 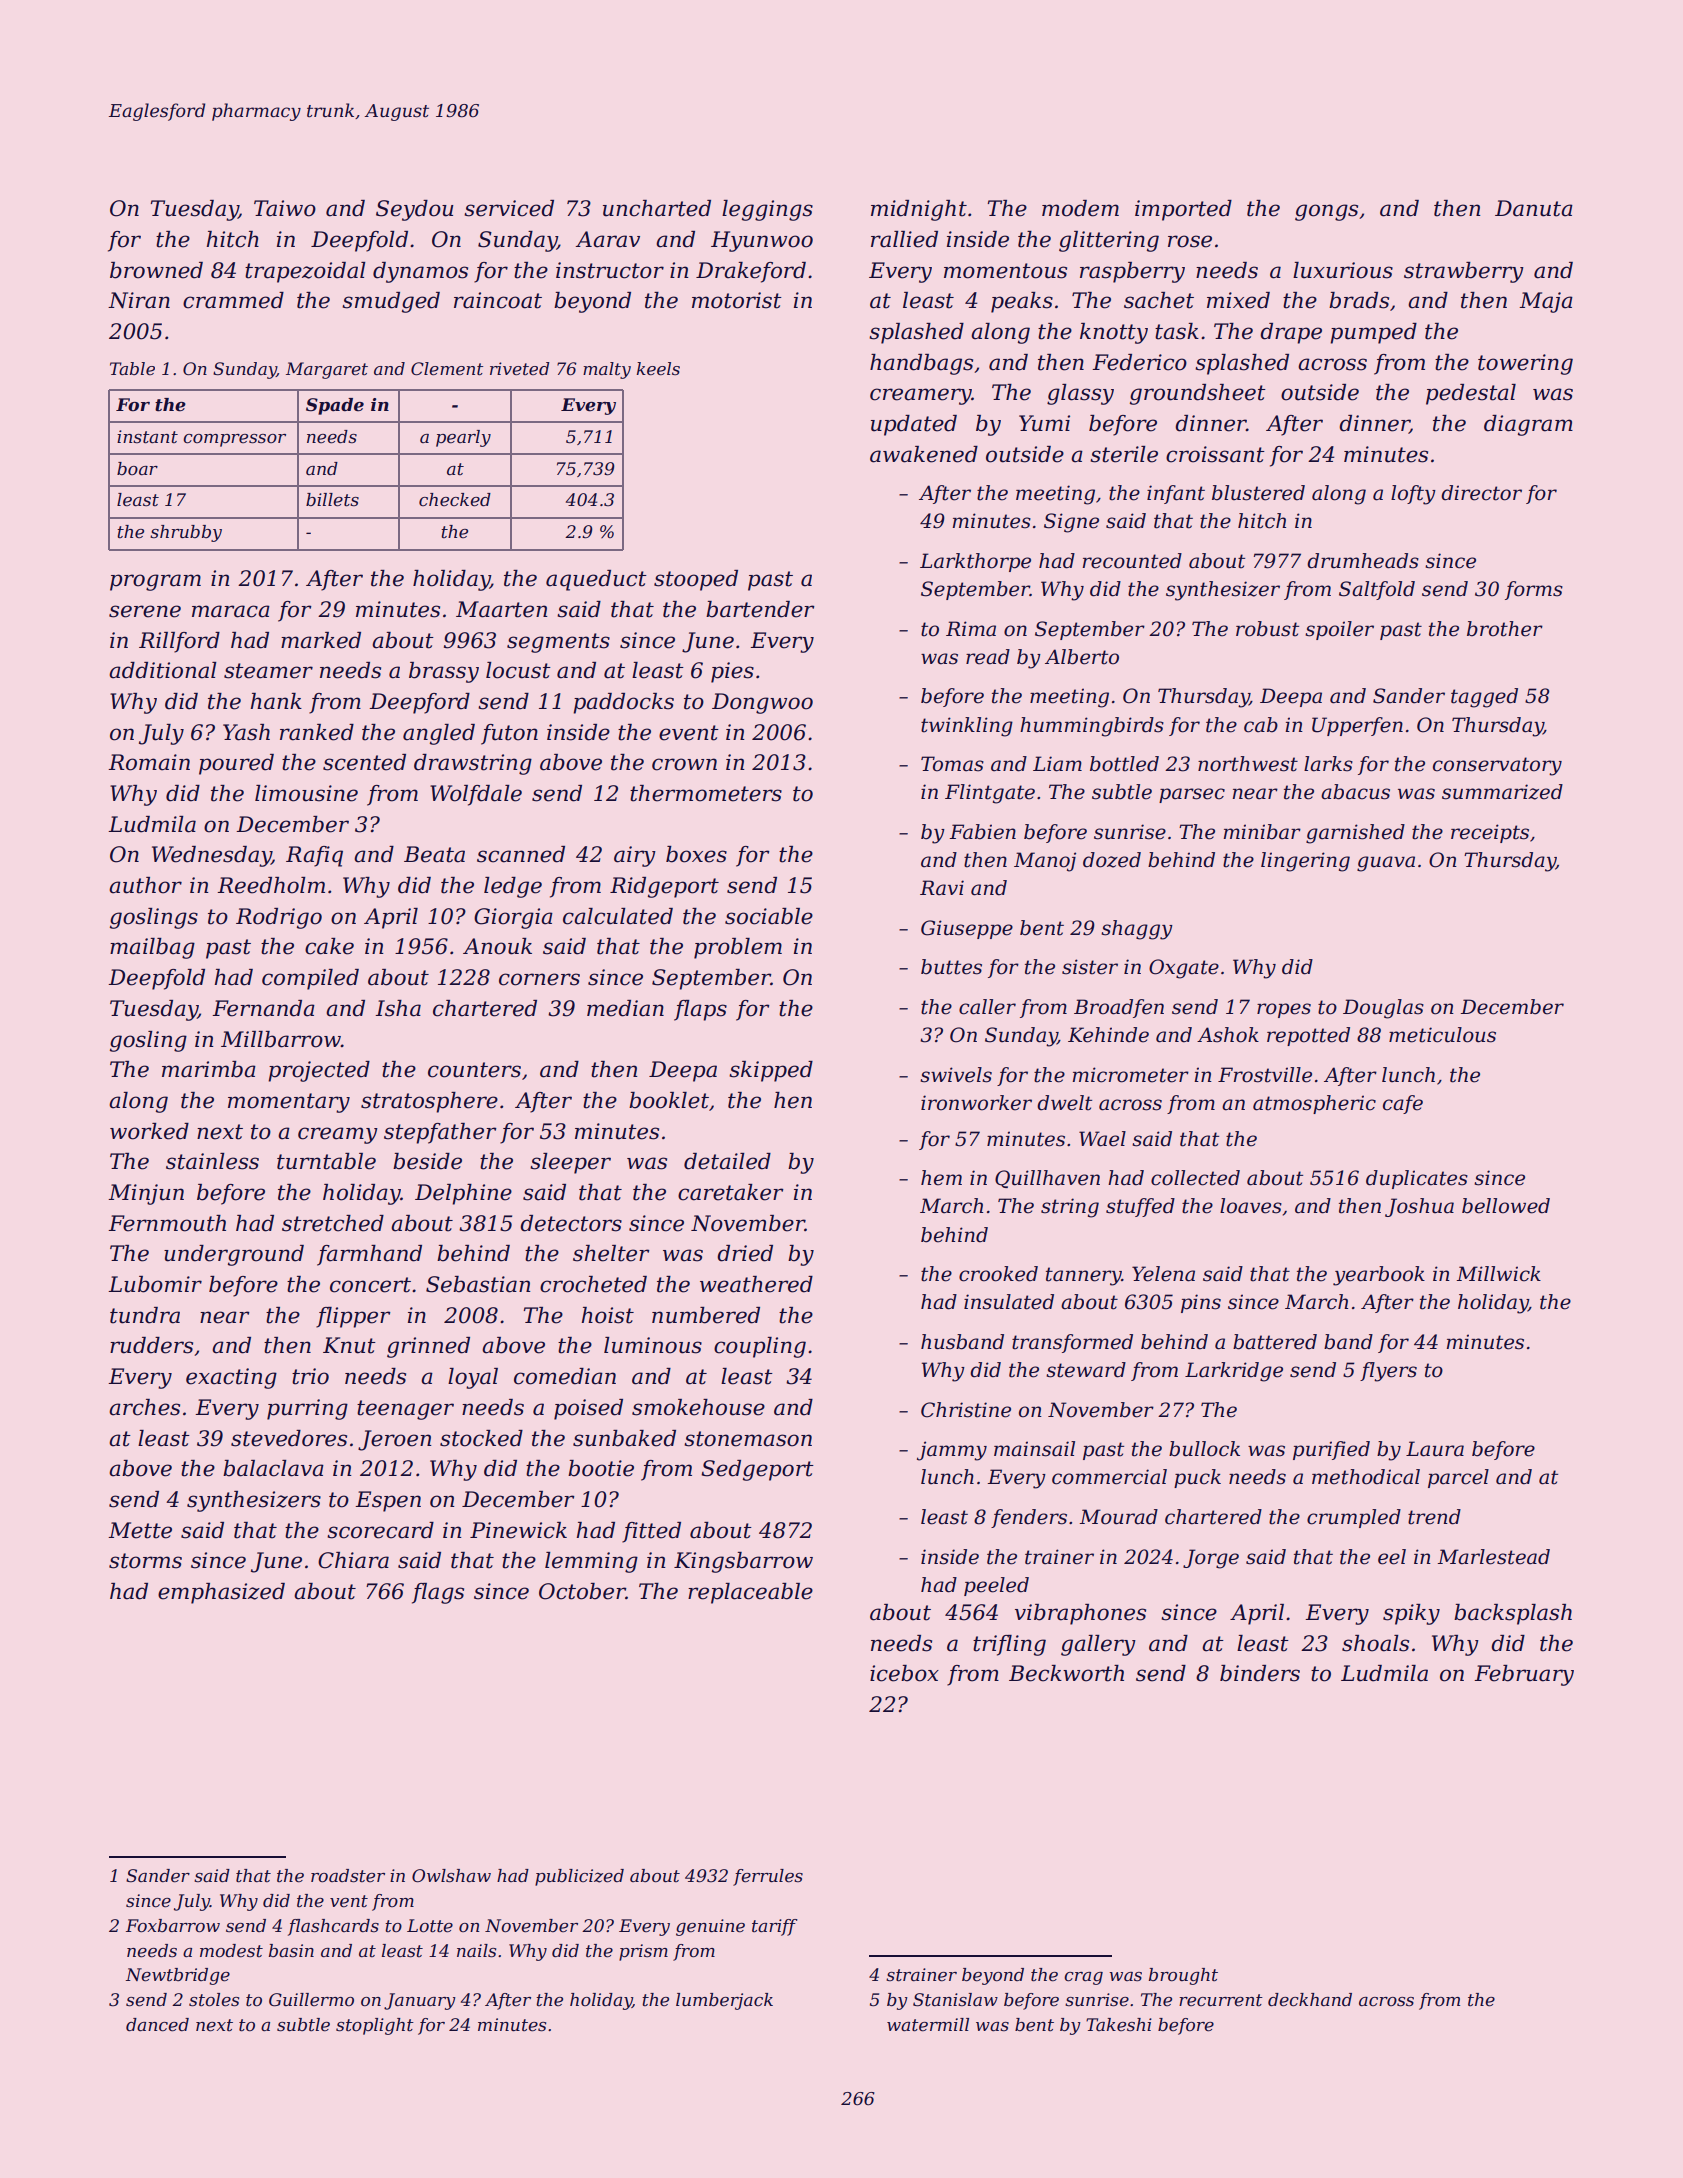 I want to click on forms, so click(x=1534, y=590).
